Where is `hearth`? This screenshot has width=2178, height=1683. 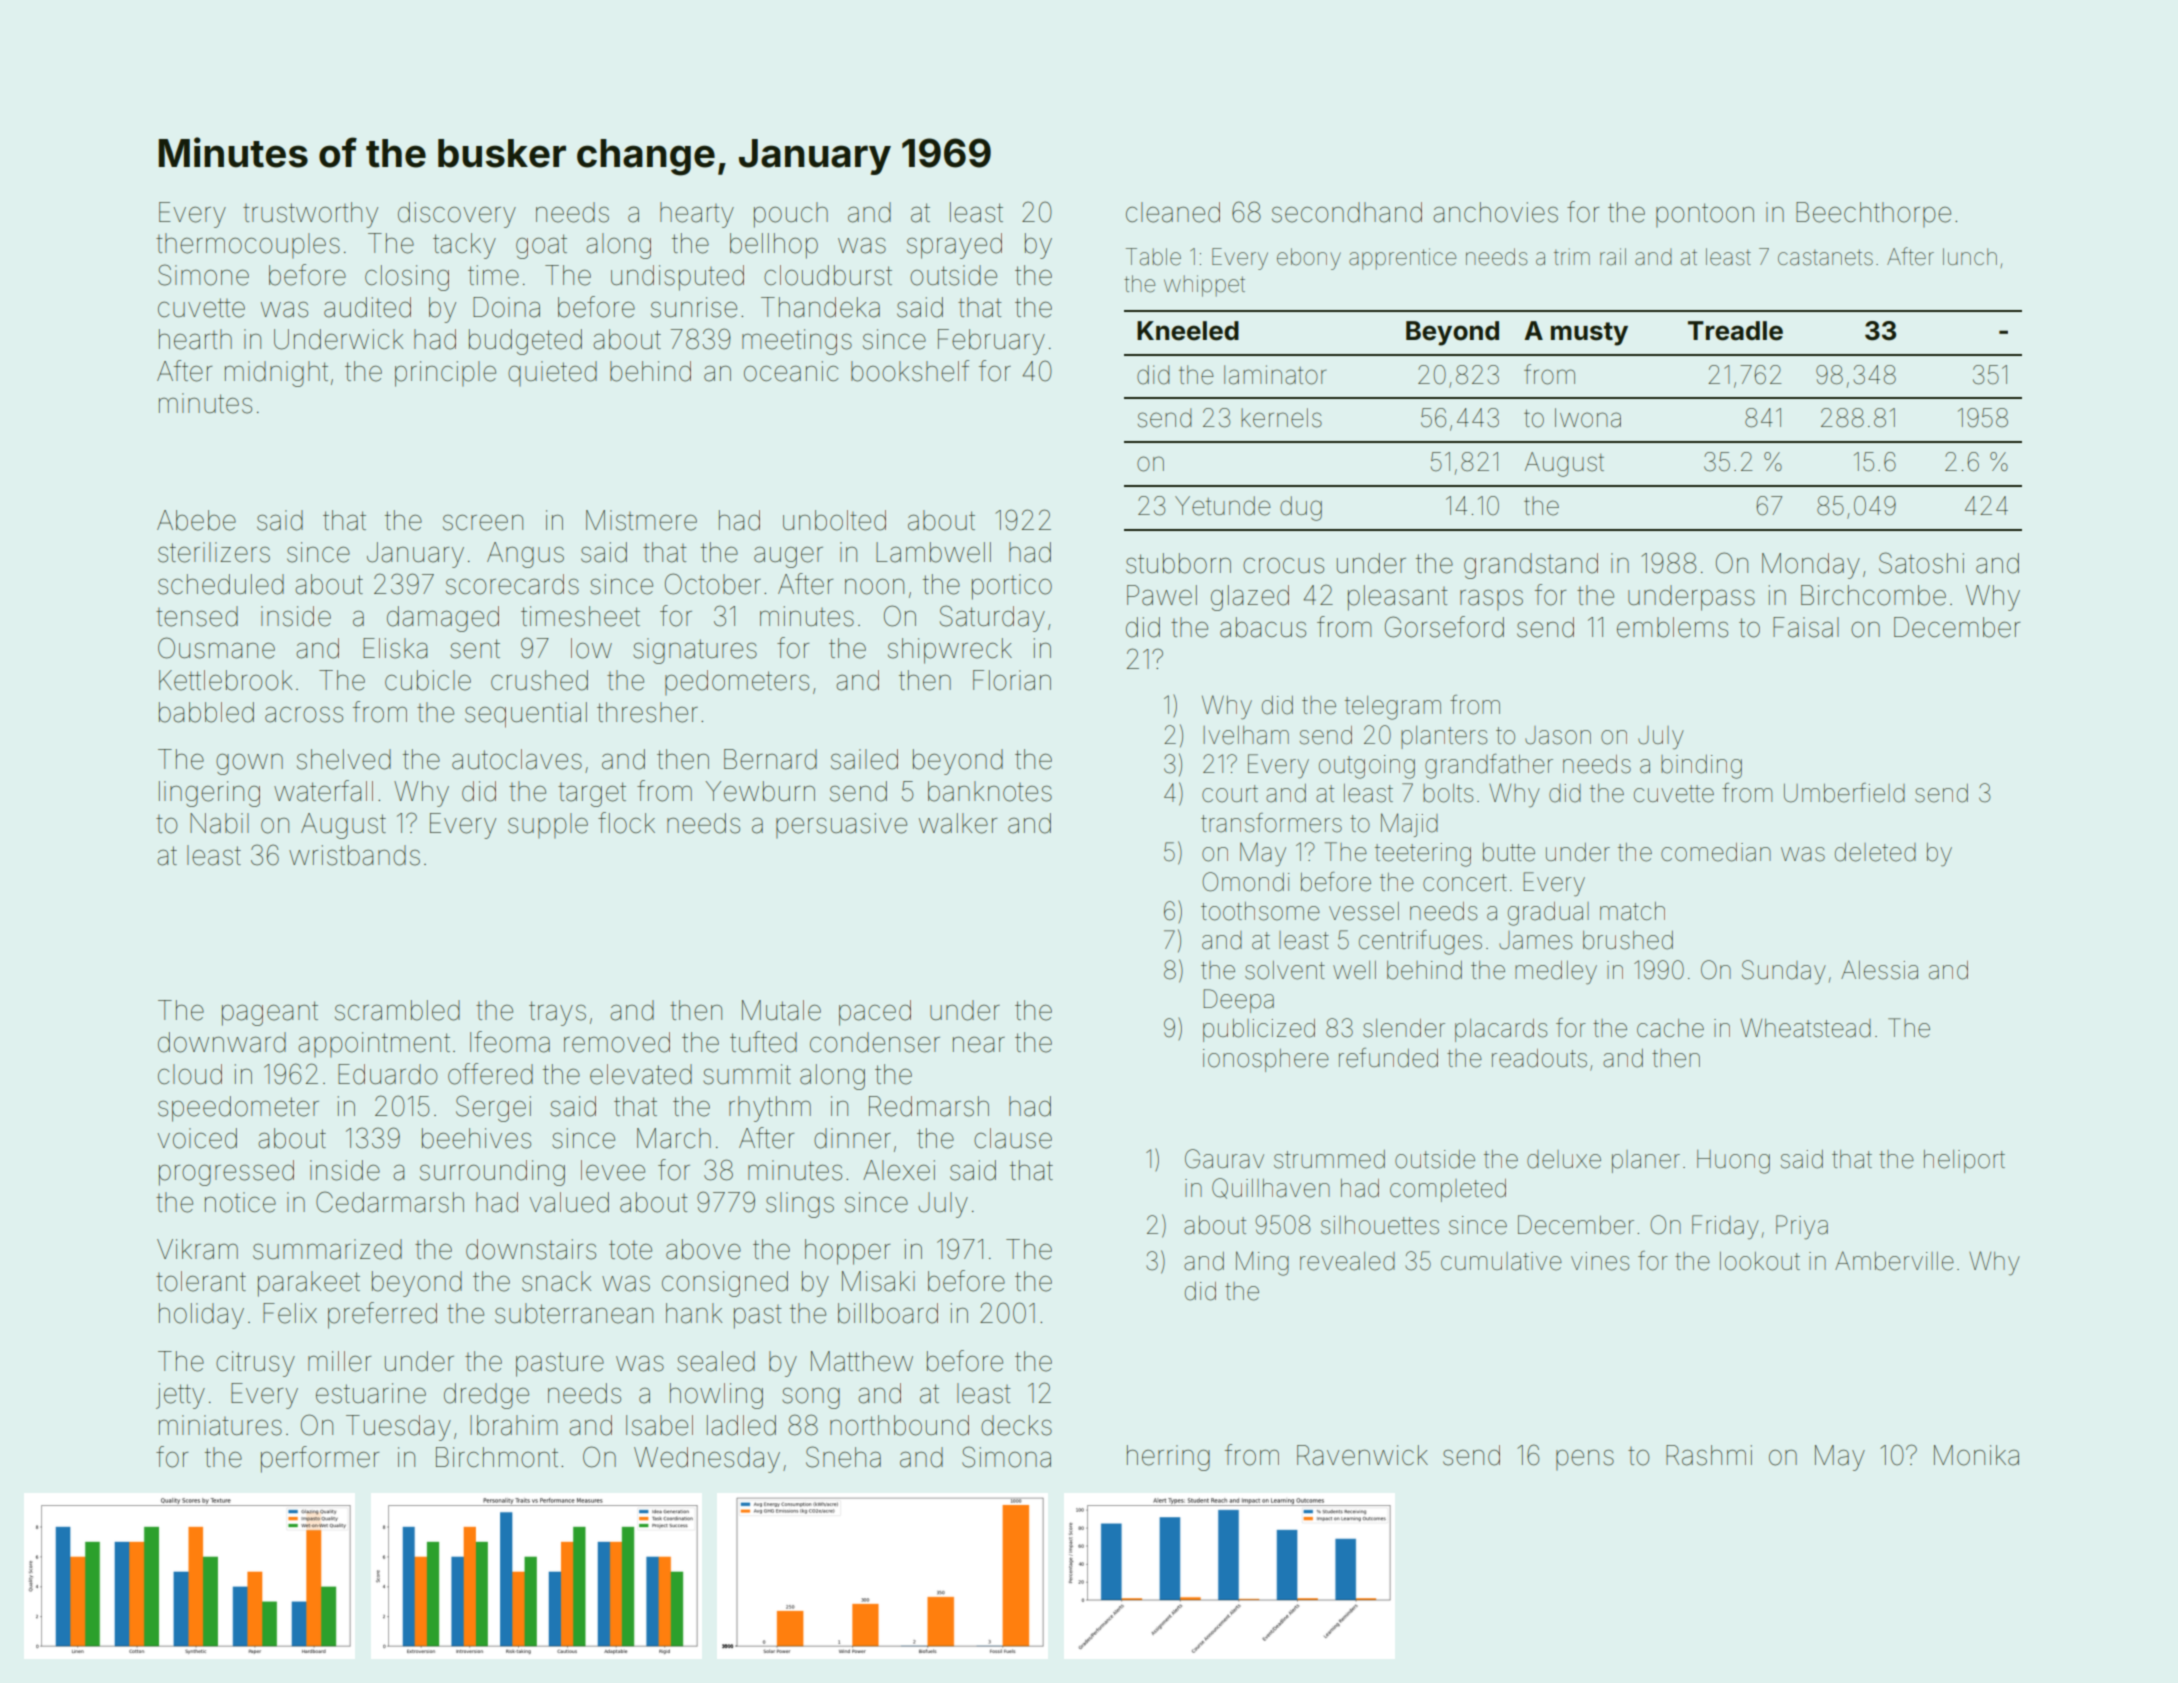 hearth is located at coordinates (195, 339).
